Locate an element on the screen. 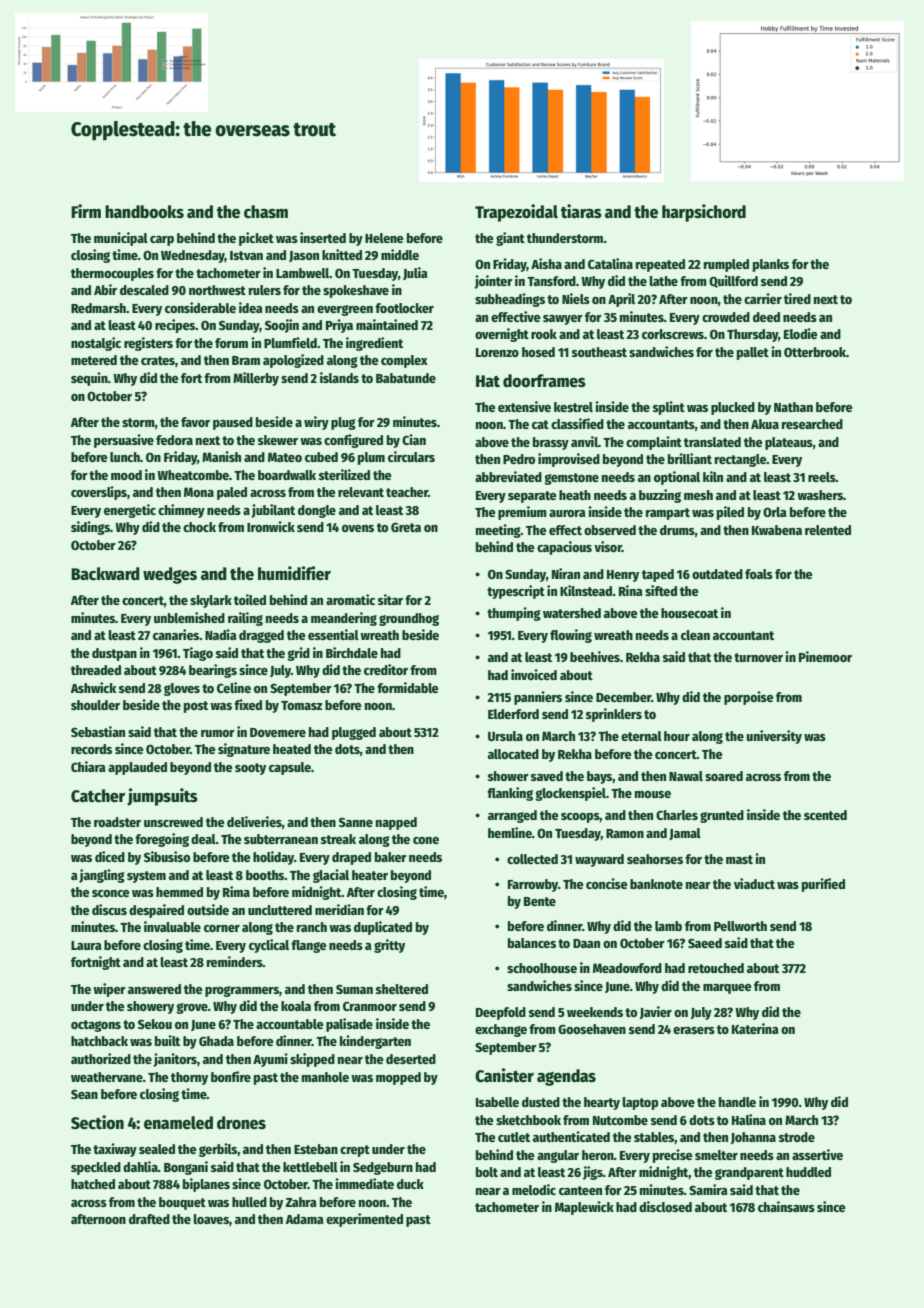  balances is located at coordinates (532, 943).
